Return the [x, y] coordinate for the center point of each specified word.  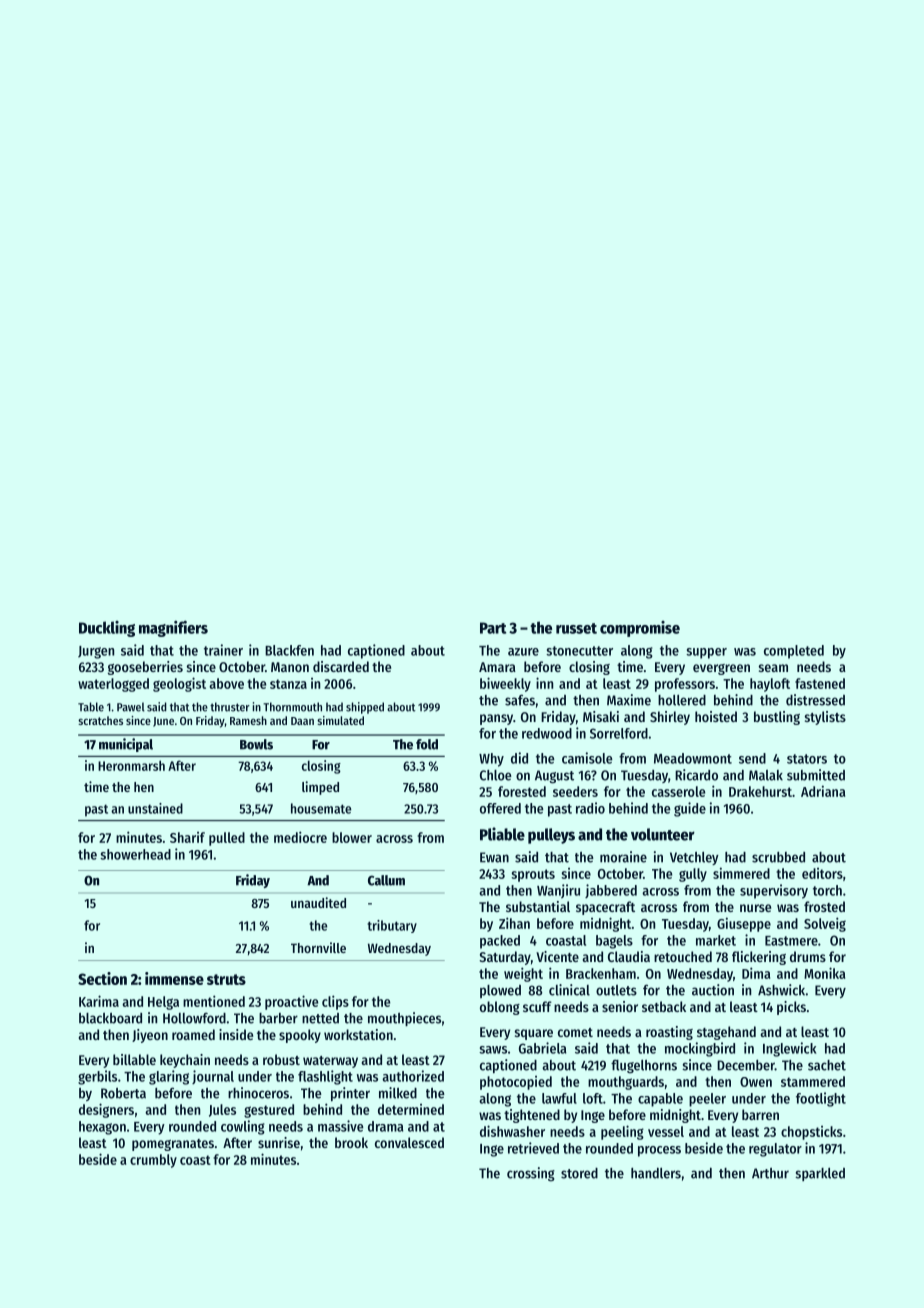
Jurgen [96, 652]
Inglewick [790, 1049]
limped [320, 788]
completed [794, 652]
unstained [155, 808]
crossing [531, 1174]
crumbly [153, 1161]
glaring [169, 1077]
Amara [497, 667]
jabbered [611, 891]
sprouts [533, 875]
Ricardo [696, 775]
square [534, 1034]
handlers [656, 1173]
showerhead [135, 854]
